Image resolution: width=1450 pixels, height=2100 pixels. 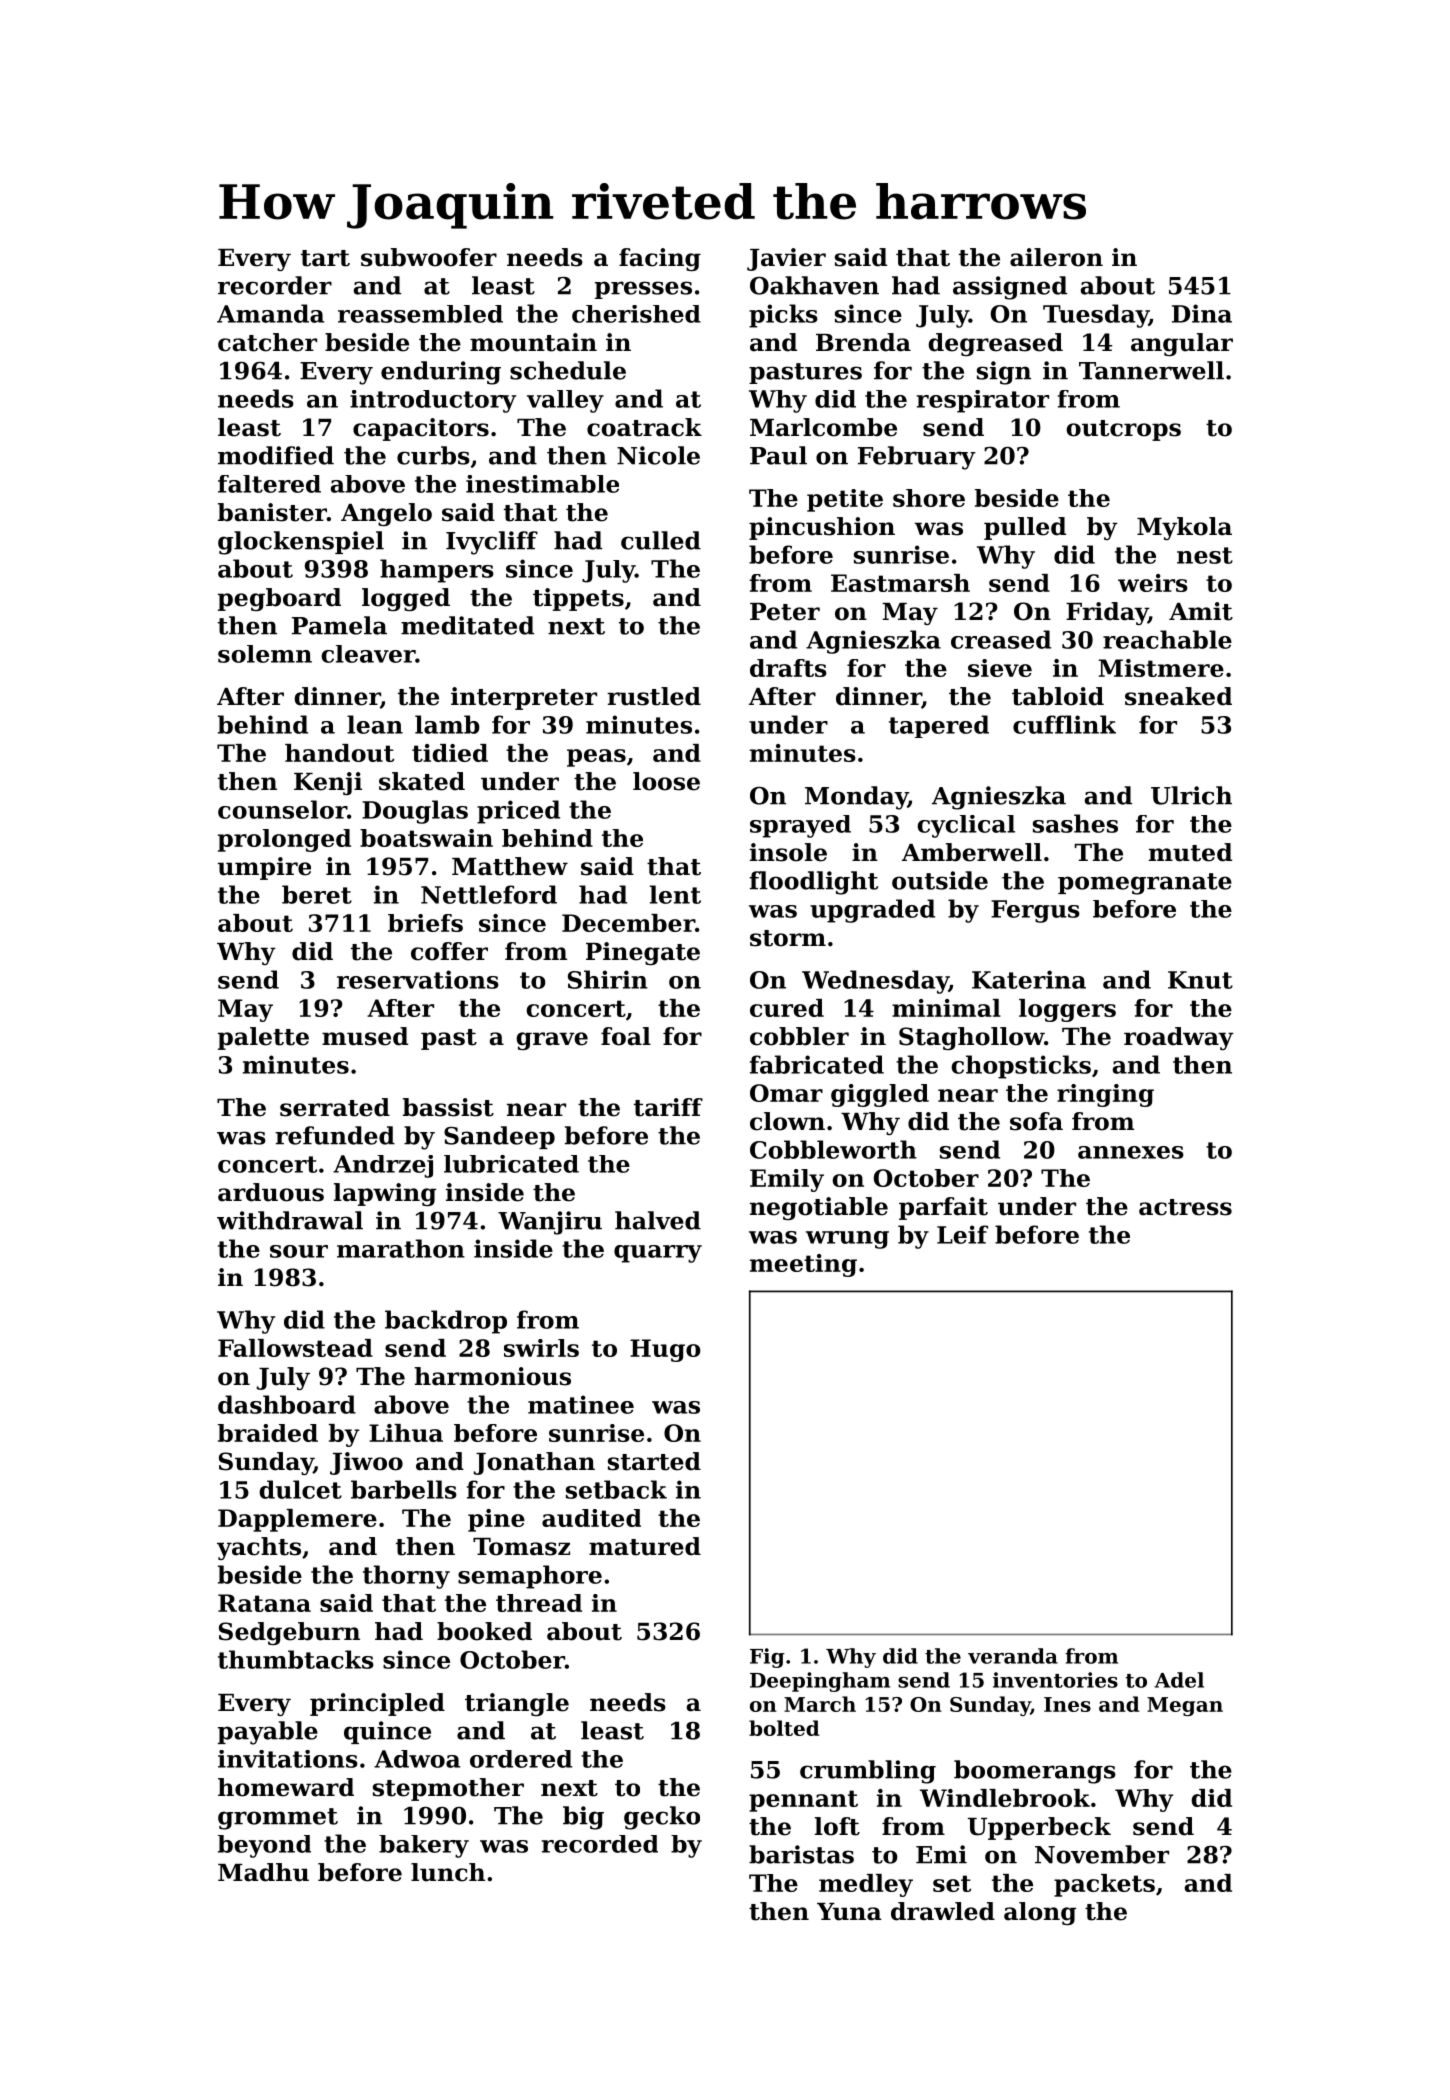 What do you see at coordinates (429, 257) in the screenshot?
I see `subwoofer` at bounding box center [429, 257].
